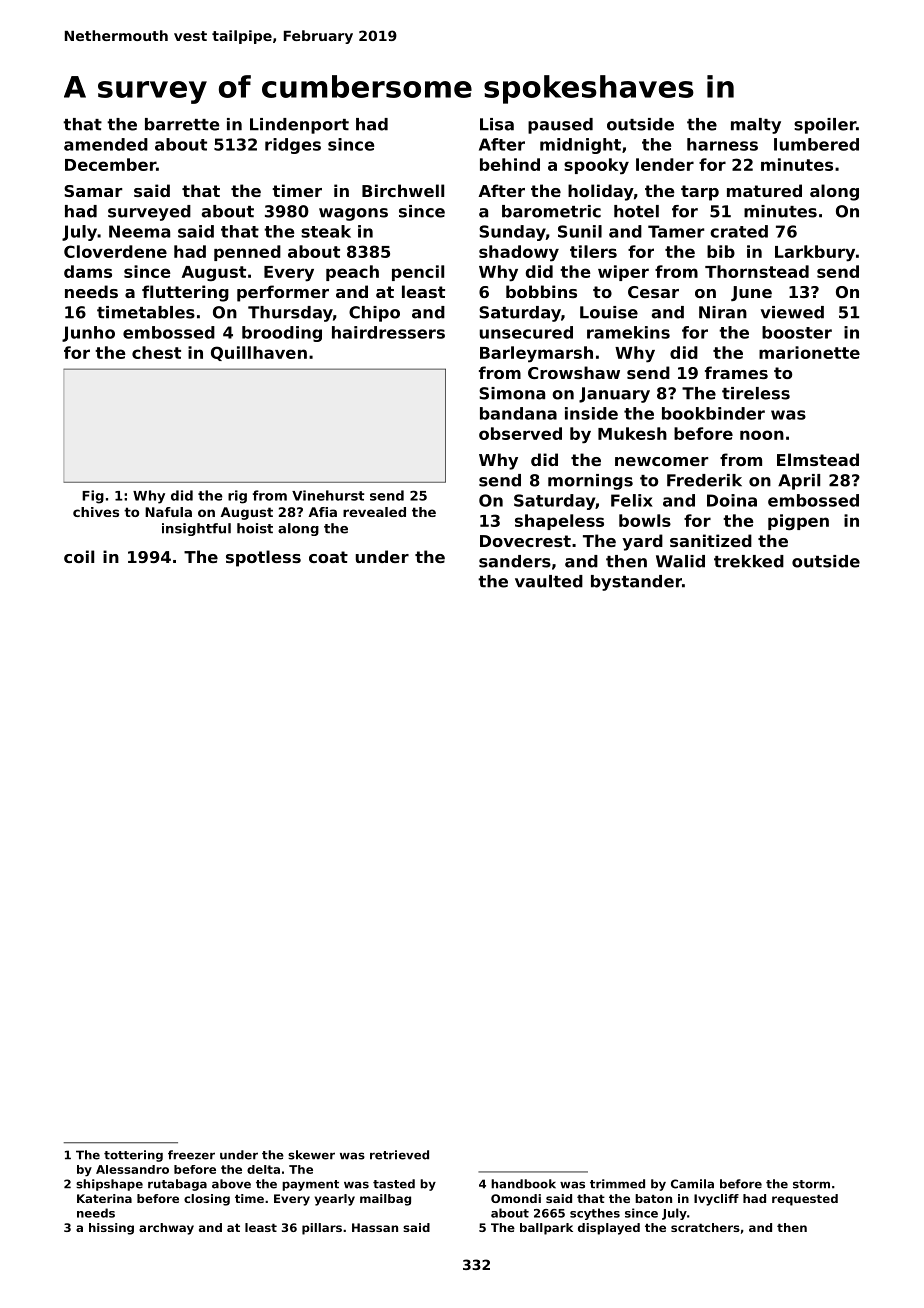 This screenshot has height=1308, width=924. Describe the element at coordinates (497, 124) in the screenshot. I see `Lisa` at that location.
